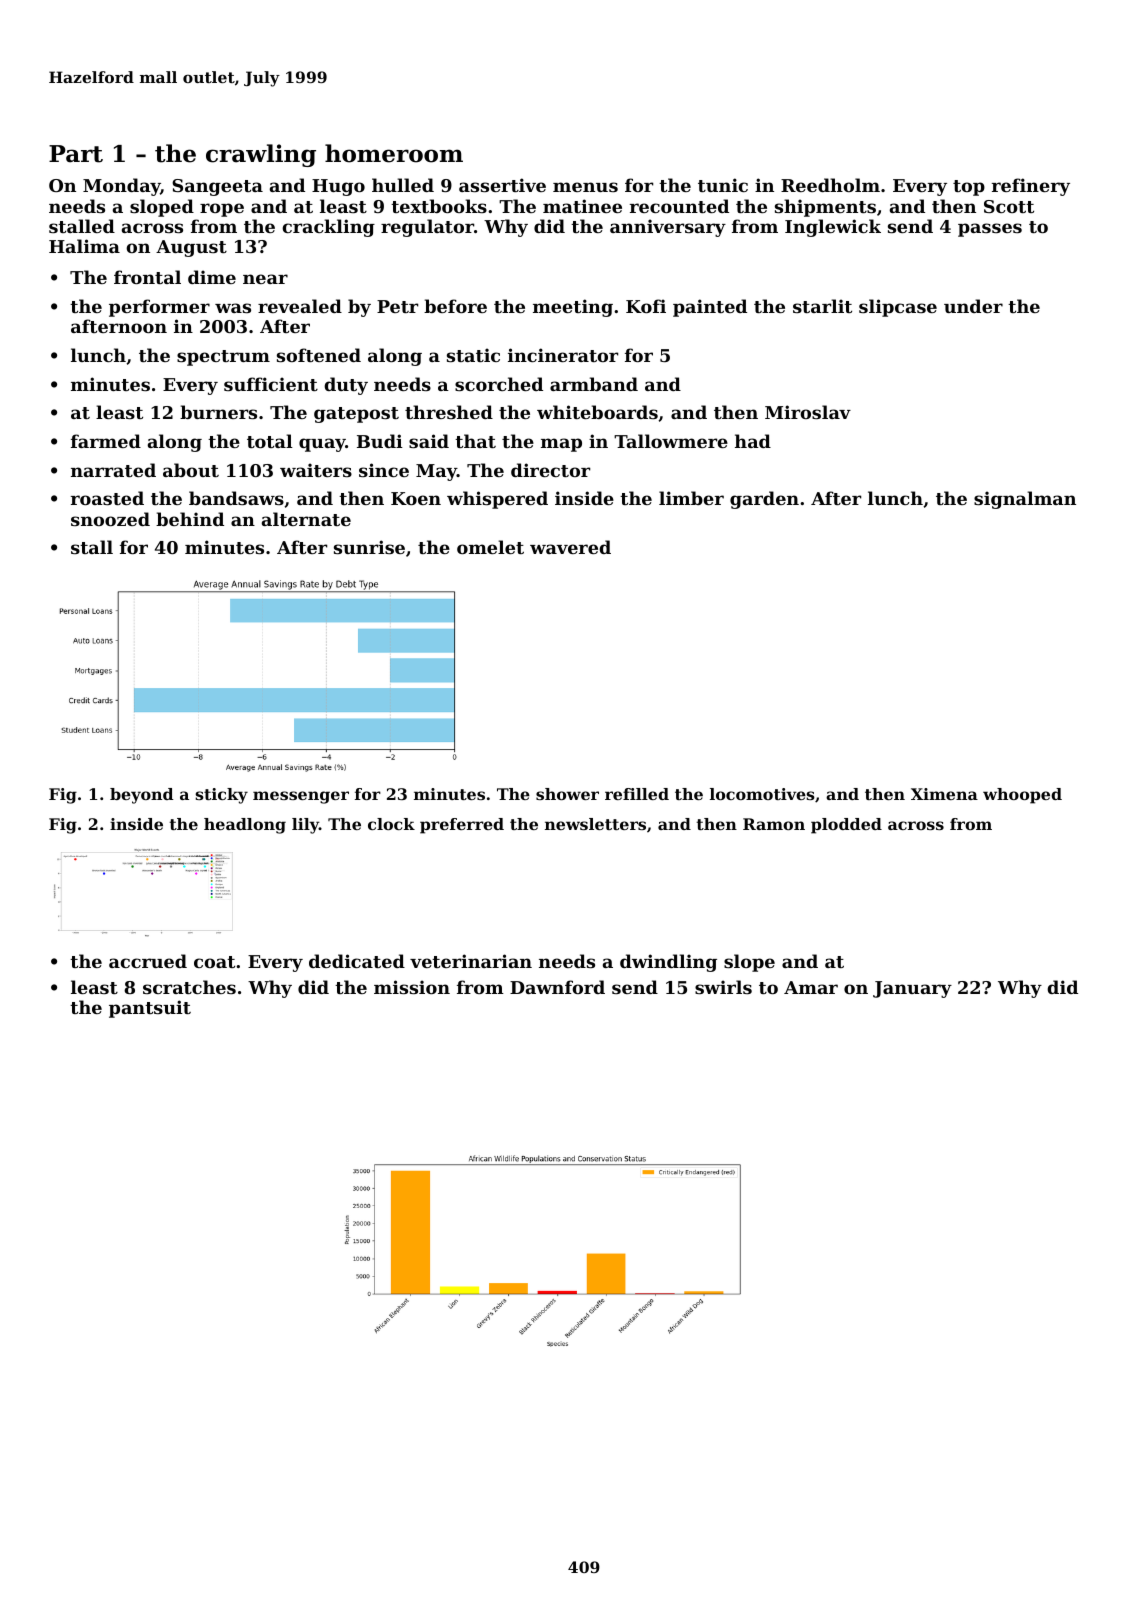  Describe the element at coordinates (668, 963) in the page. I see `dwindling` at that location.
